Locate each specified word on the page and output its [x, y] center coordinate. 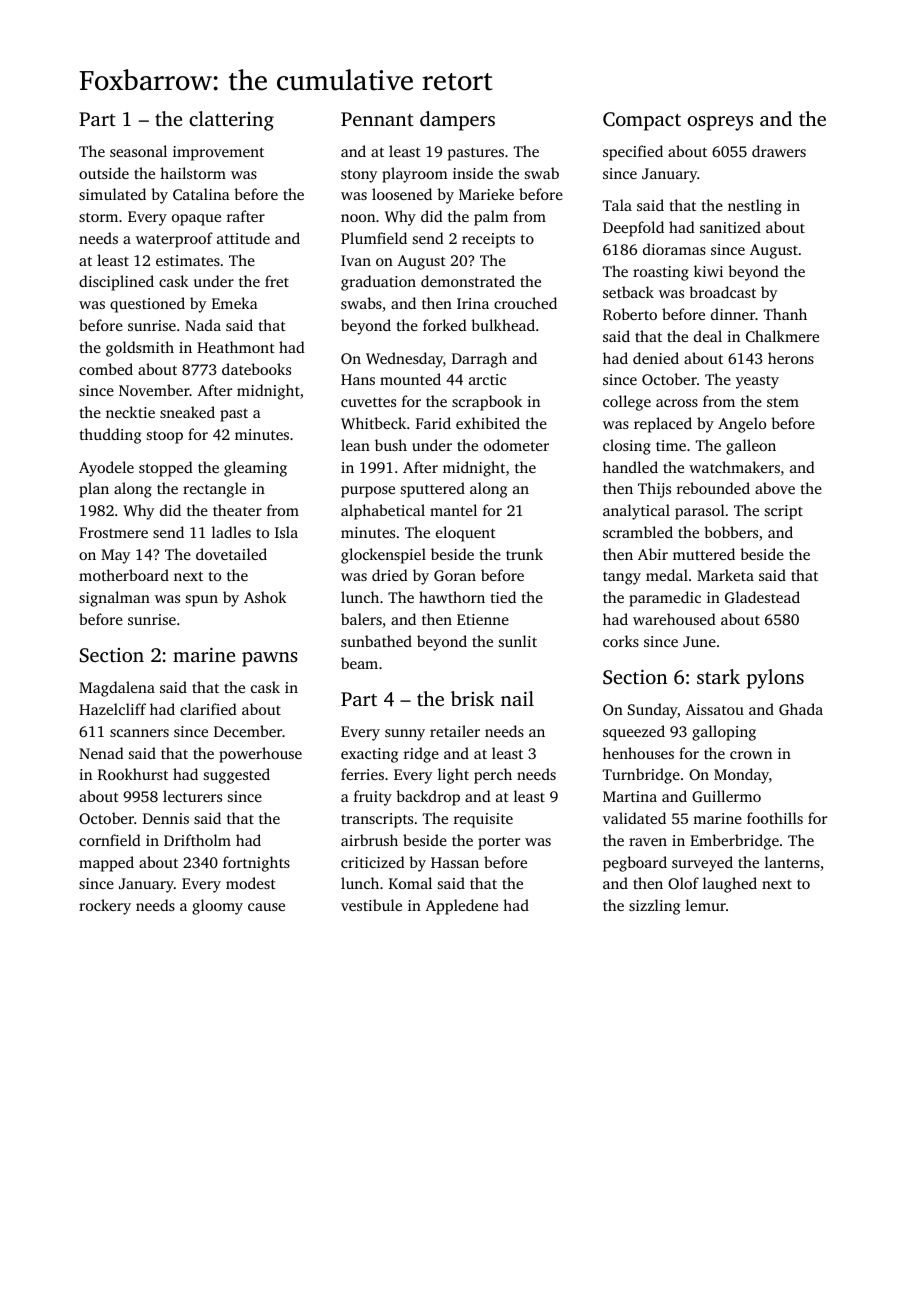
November [154, 390]
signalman [114, 599]
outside [104, 173]
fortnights [256, 864]
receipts [488, 240]
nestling [755, 207]
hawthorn [452, 597]
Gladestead [762, 597]
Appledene [461, 907]
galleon [751, 447]
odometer [516, 445]
